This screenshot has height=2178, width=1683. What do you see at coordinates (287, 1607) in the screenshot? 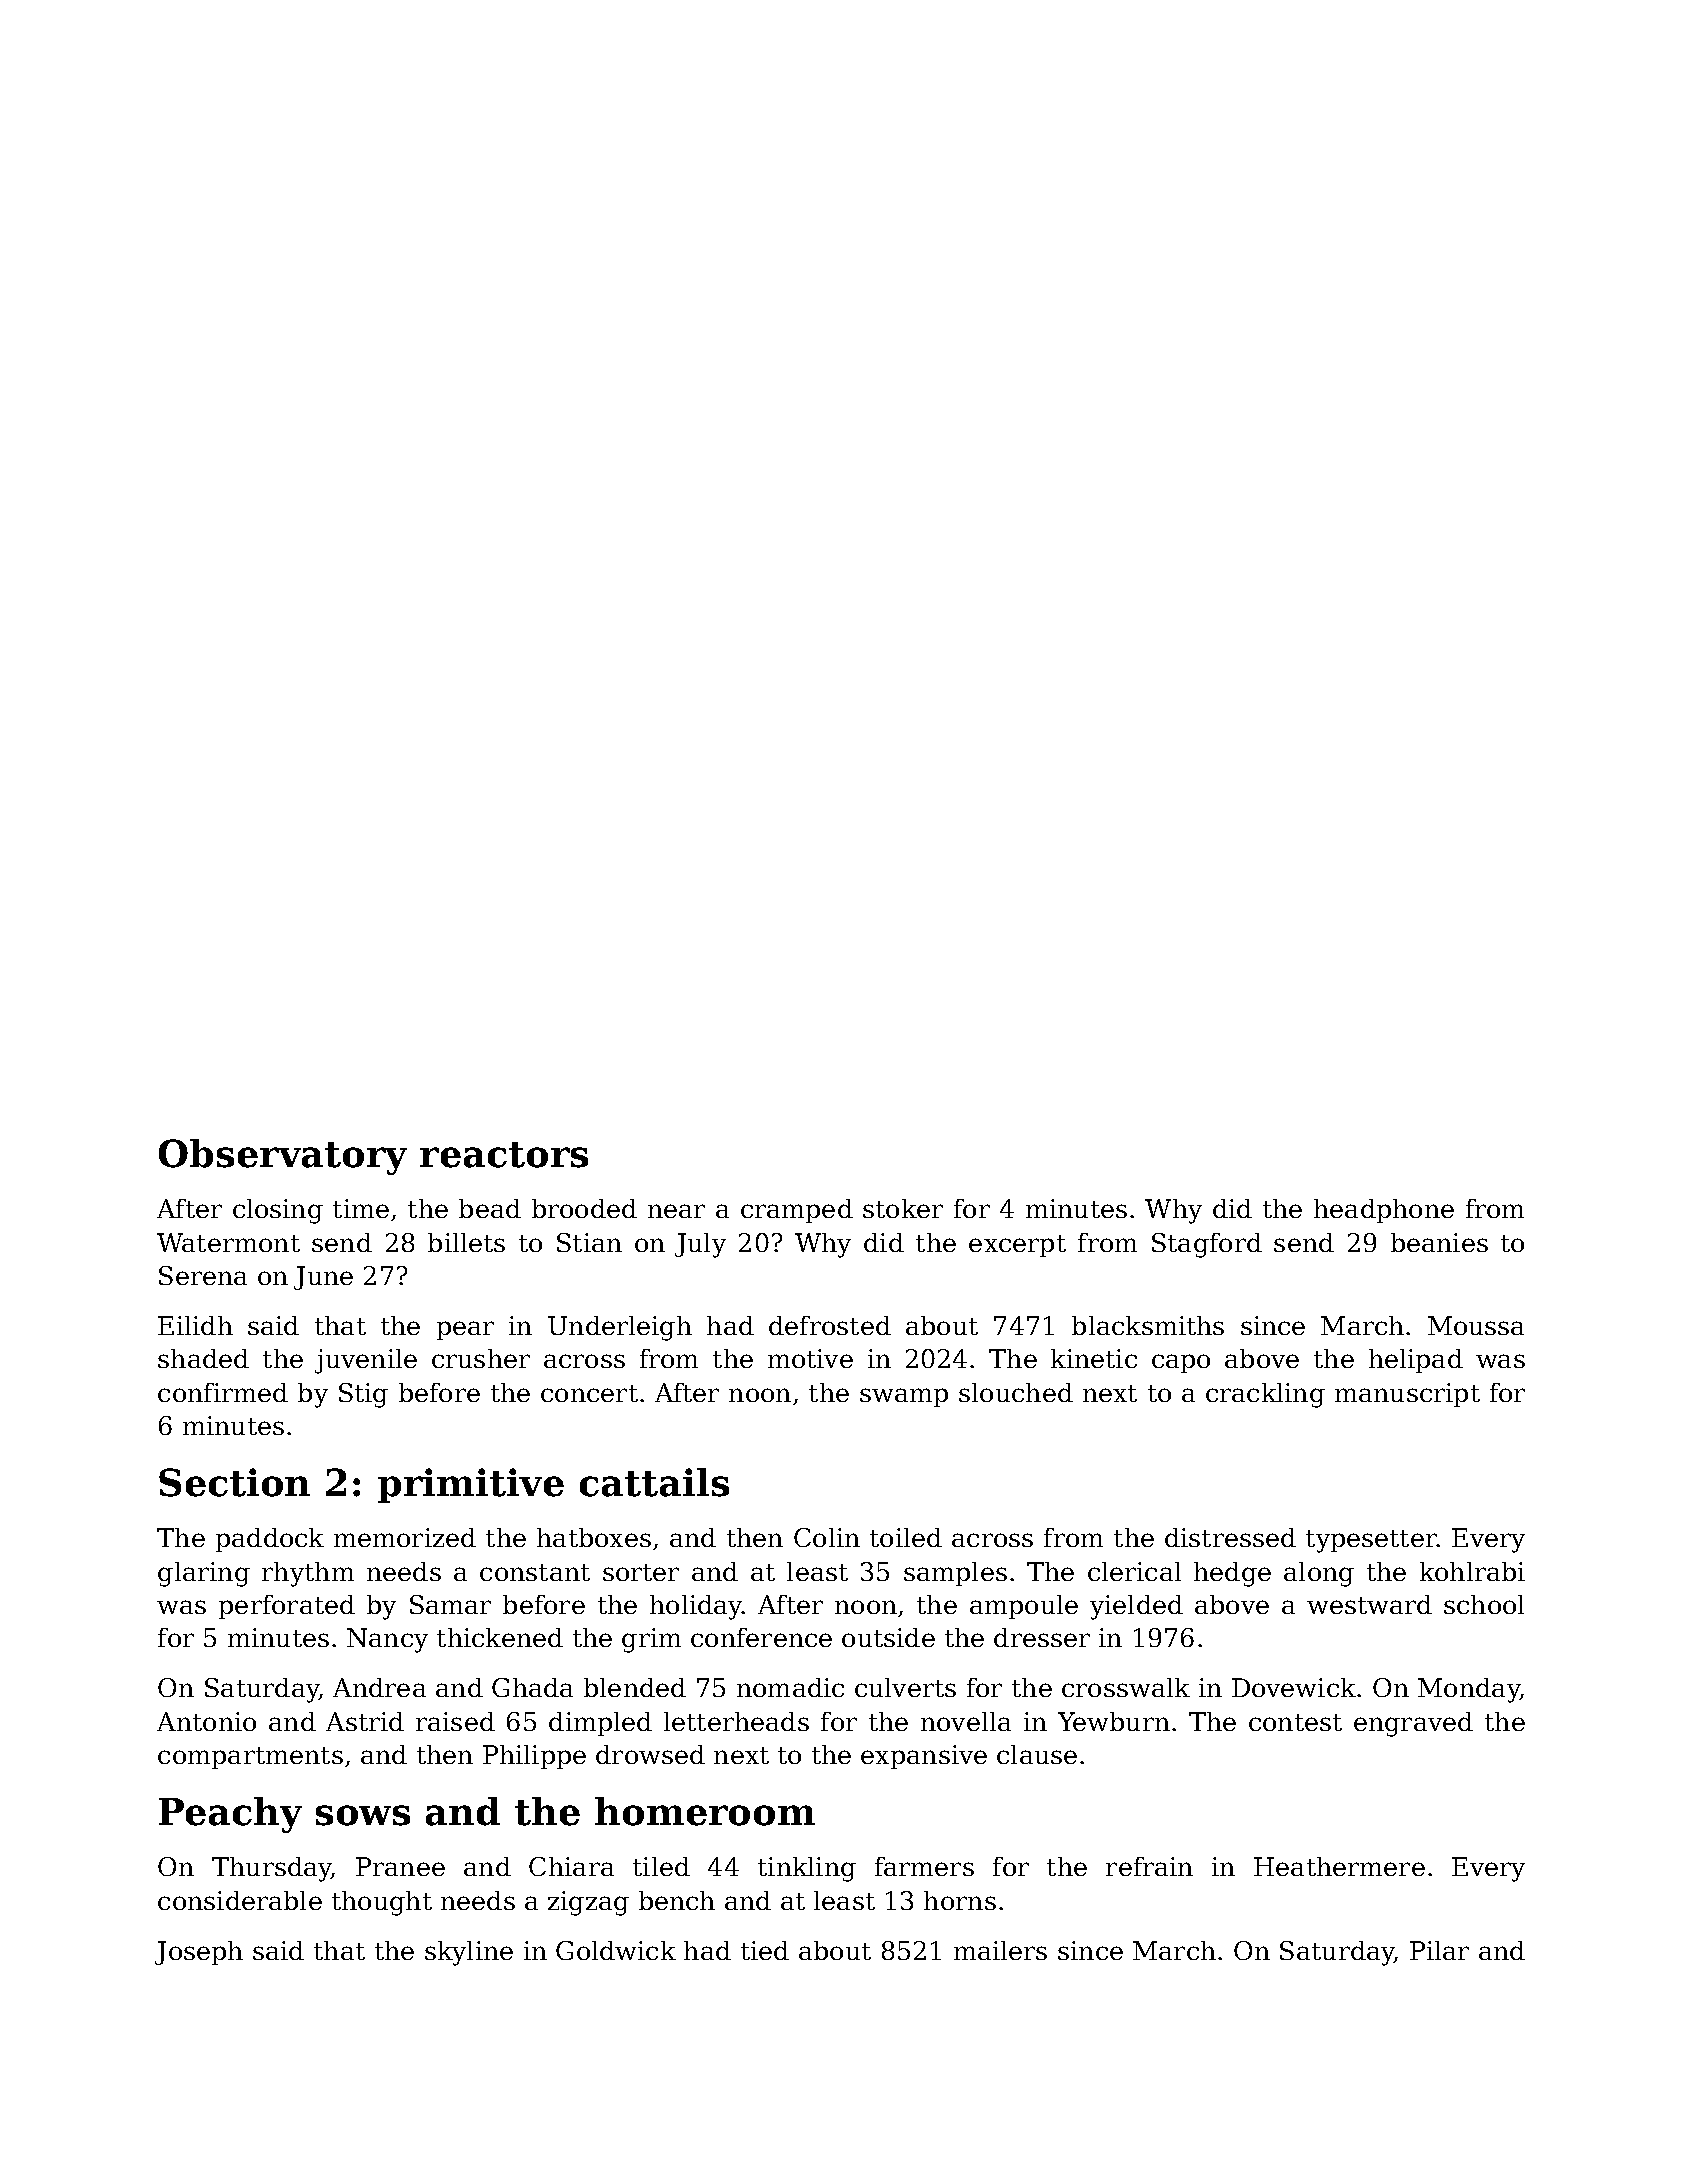
I see `perforated` at bounding box center [287, 1607].
